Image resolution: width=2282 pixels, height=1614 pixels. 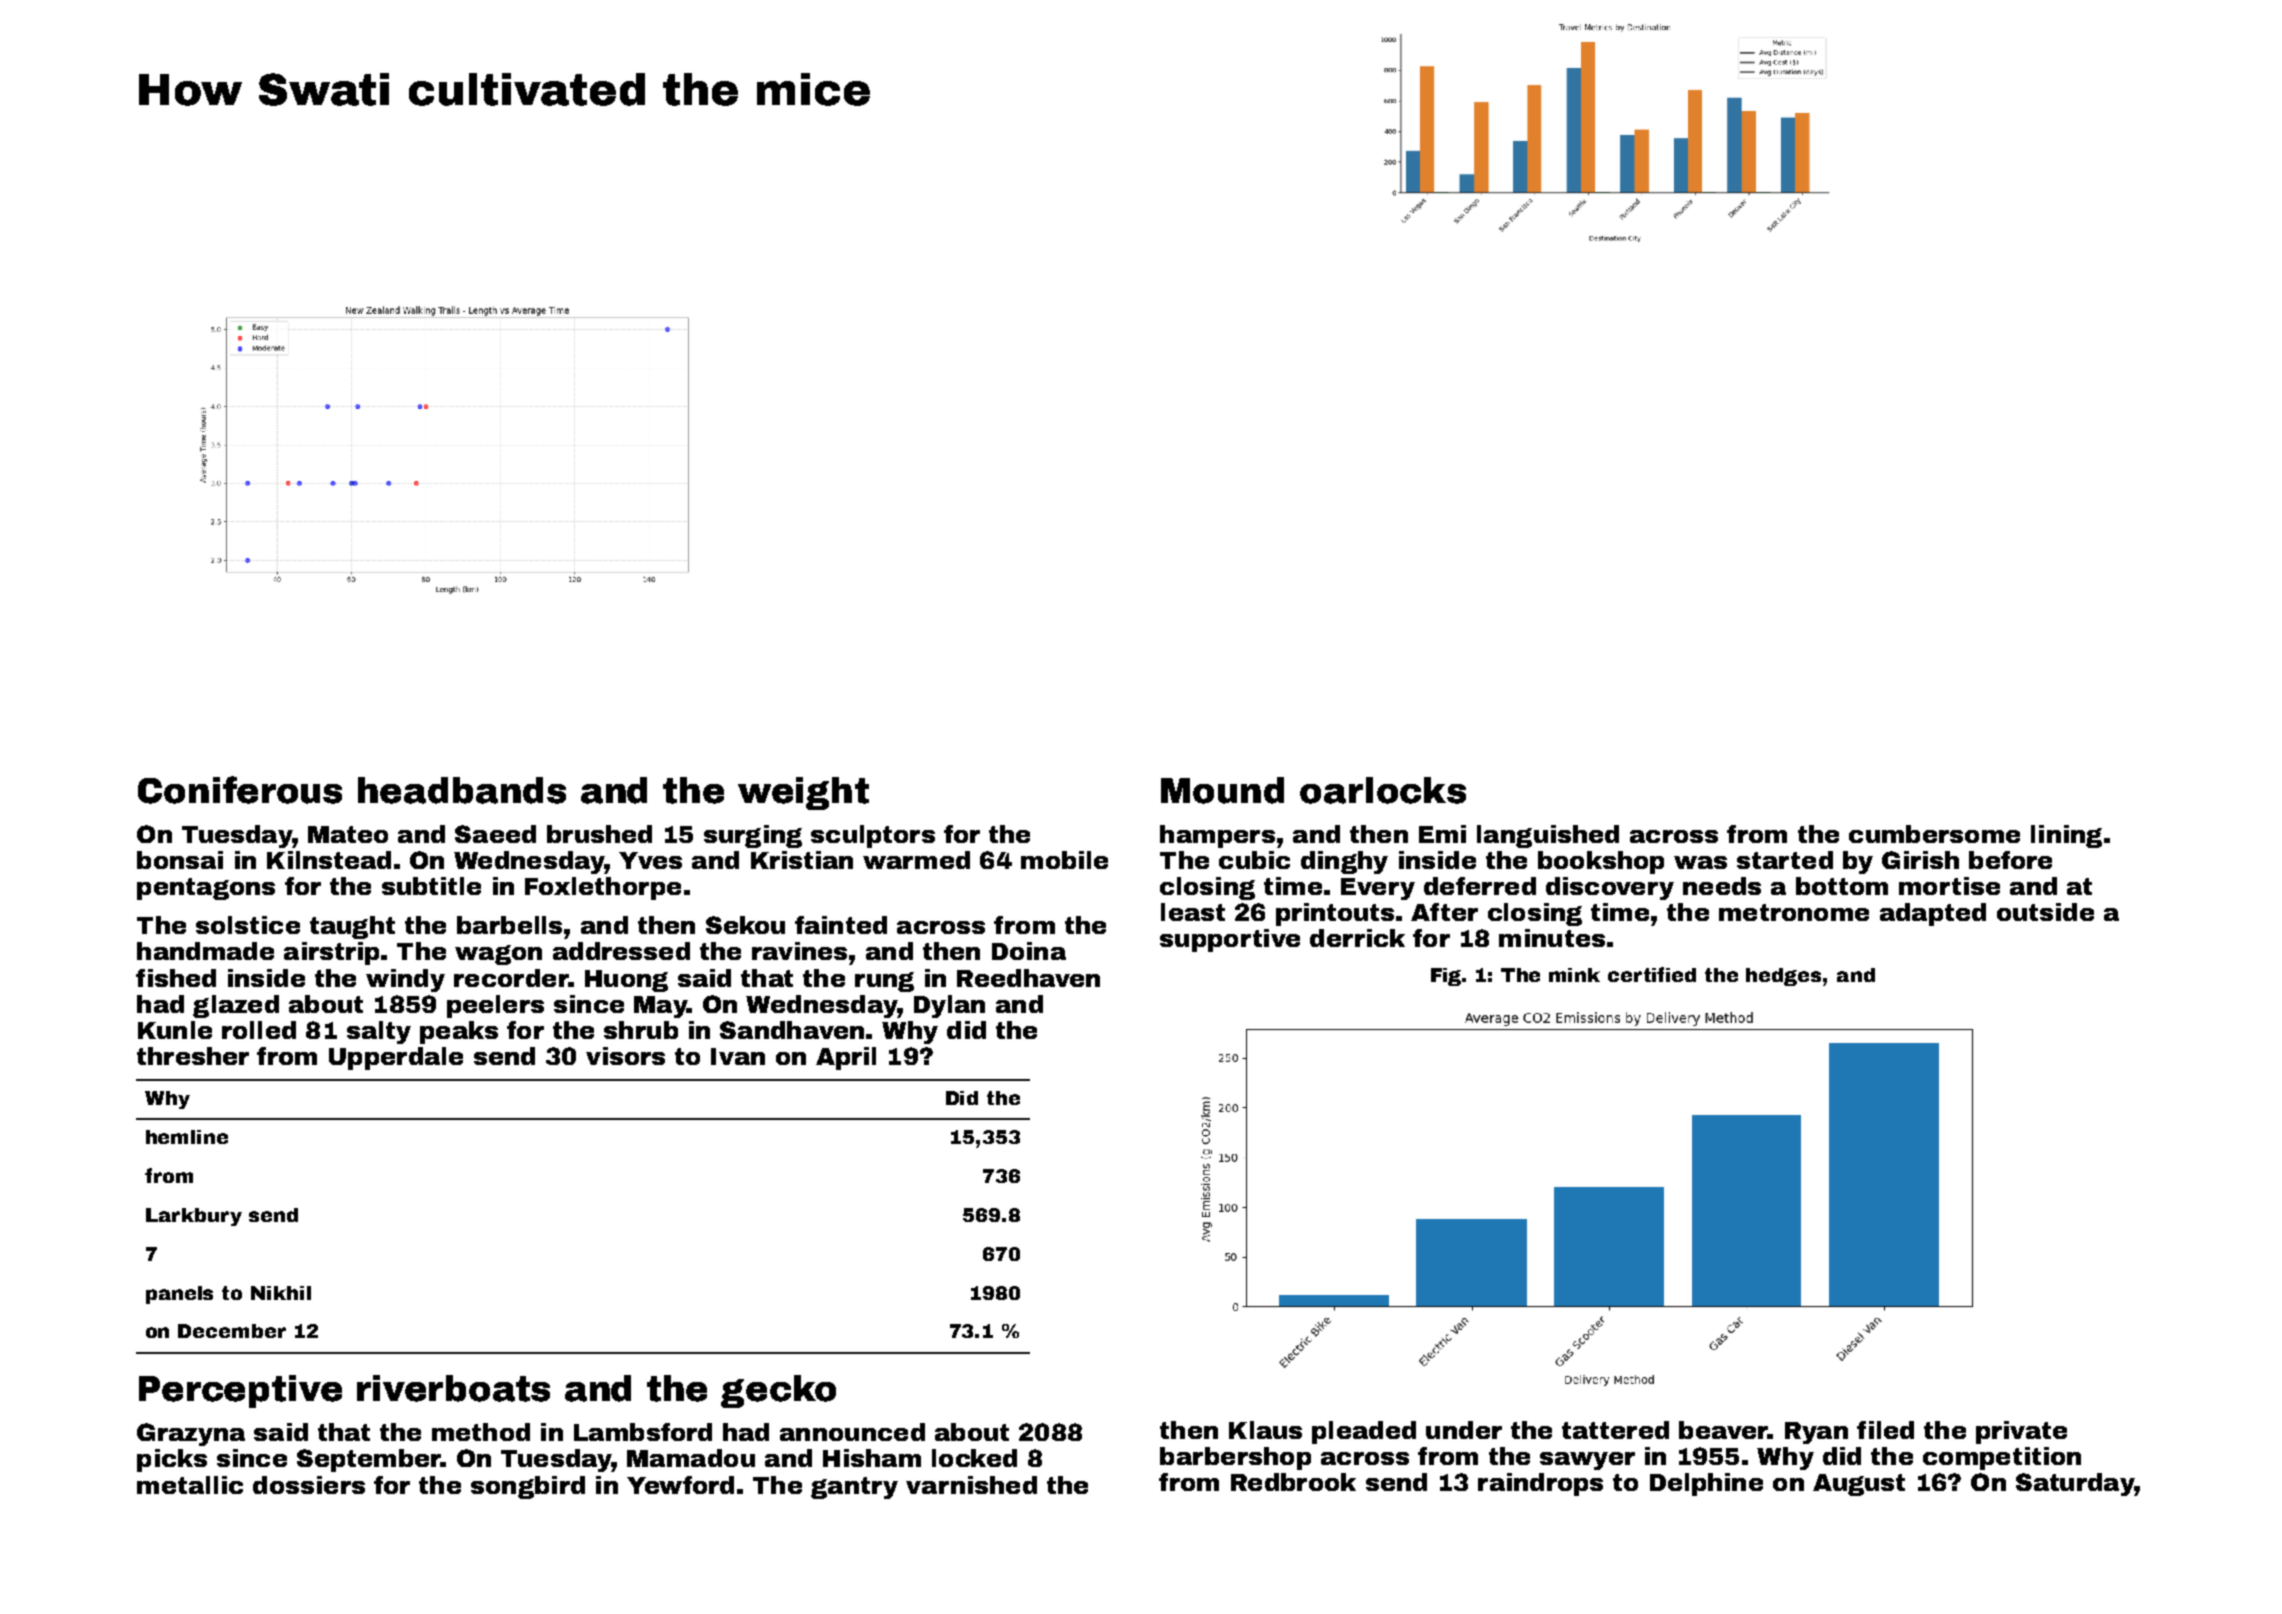 I want to click on oarlocks, so click(x=1383, y=790).
